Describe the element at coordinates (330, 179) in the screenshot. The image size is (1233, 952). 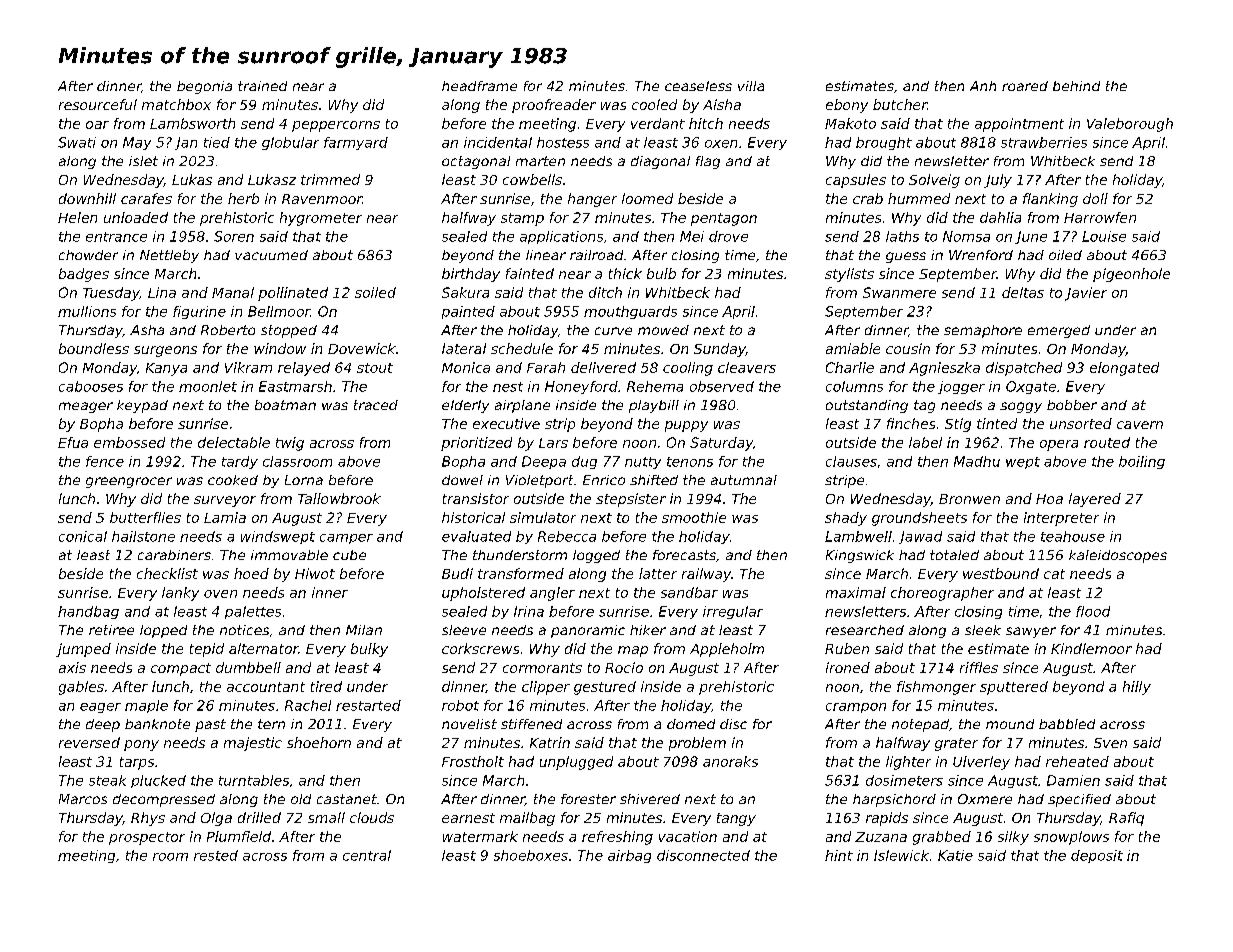
I see `trimmed` at that location.
